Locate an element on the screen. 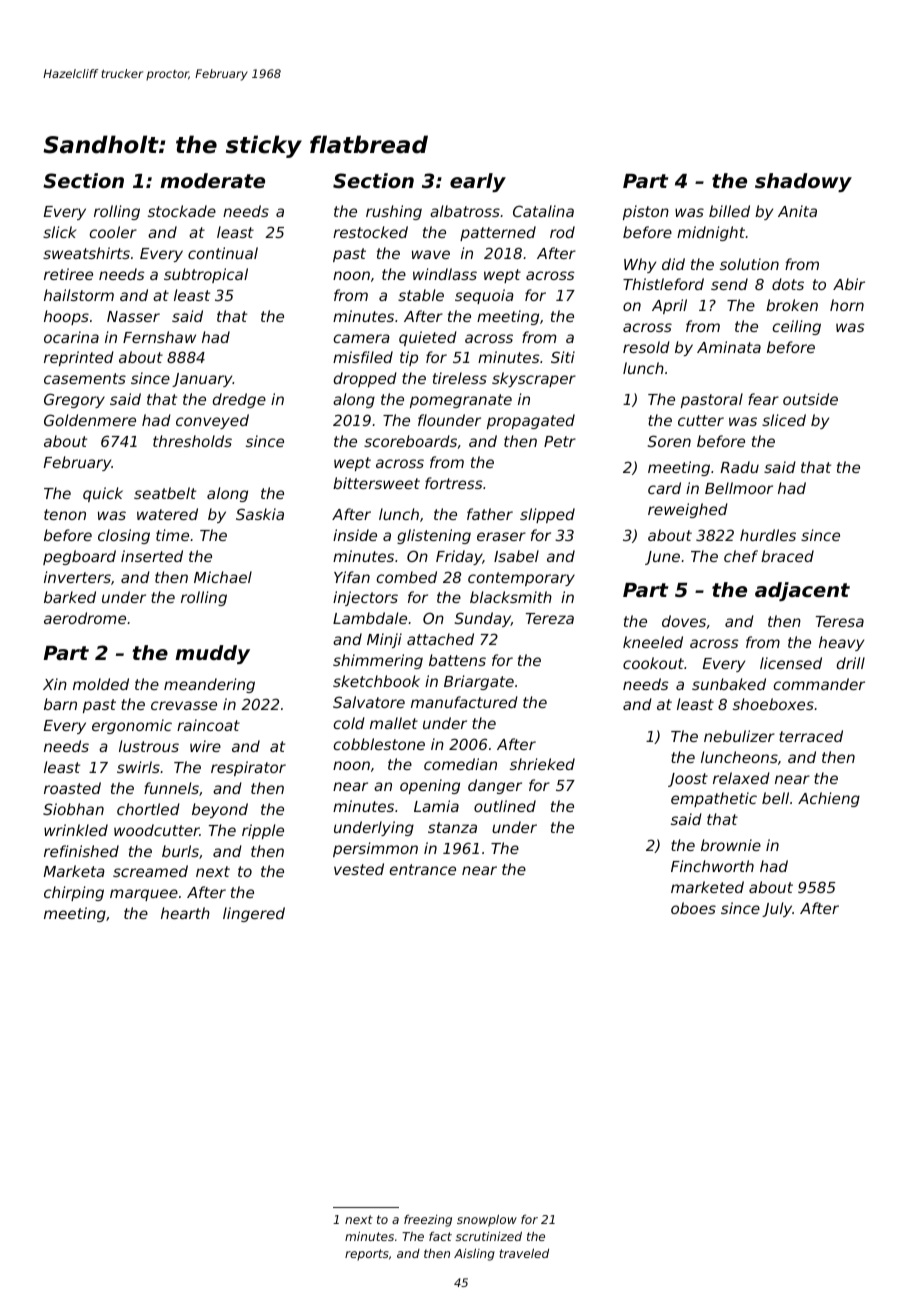  inside is located at coordinates (355, 535).
